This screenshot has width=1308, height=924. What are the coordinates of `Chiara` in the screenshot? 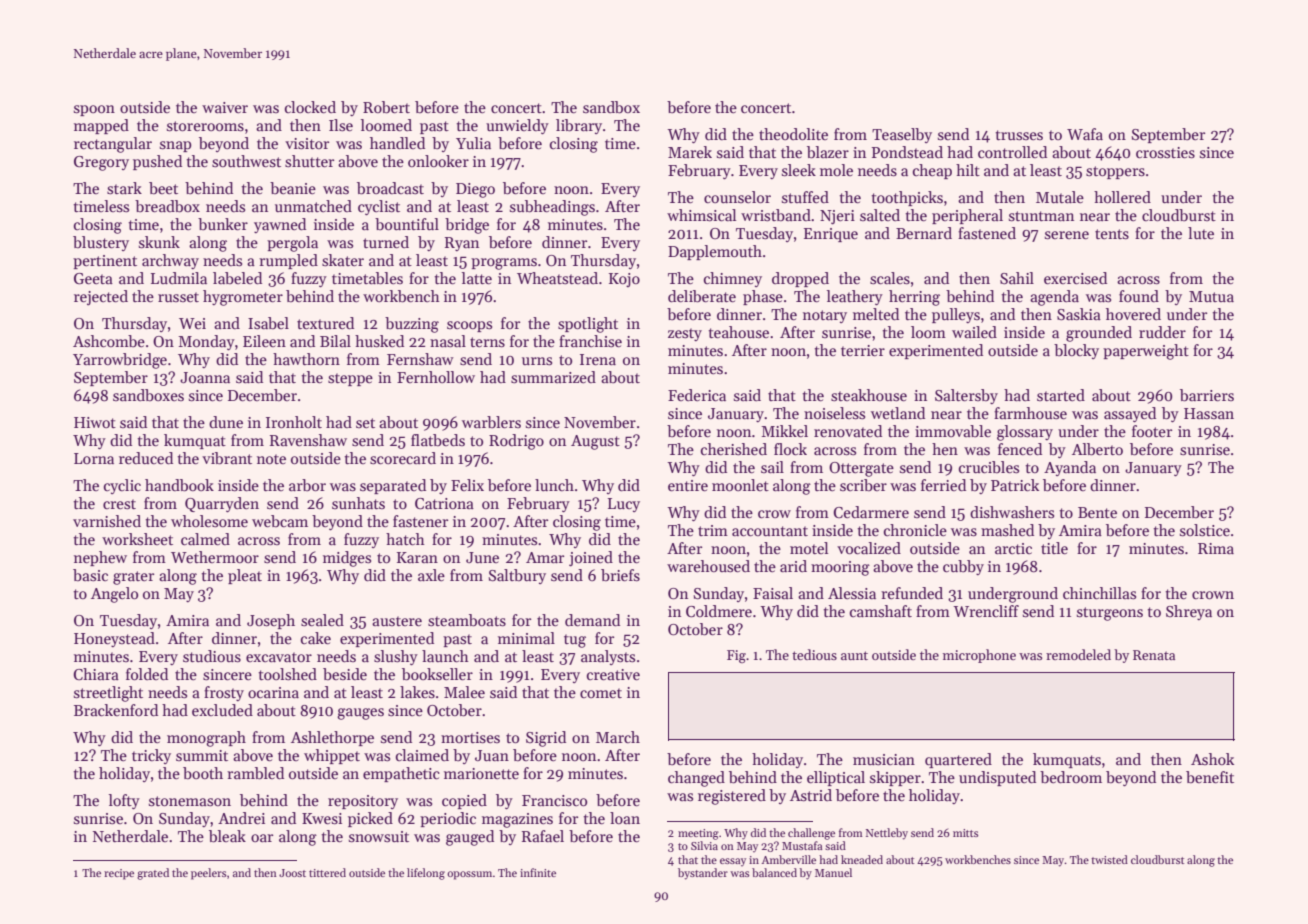 It's located at (96, 674).
